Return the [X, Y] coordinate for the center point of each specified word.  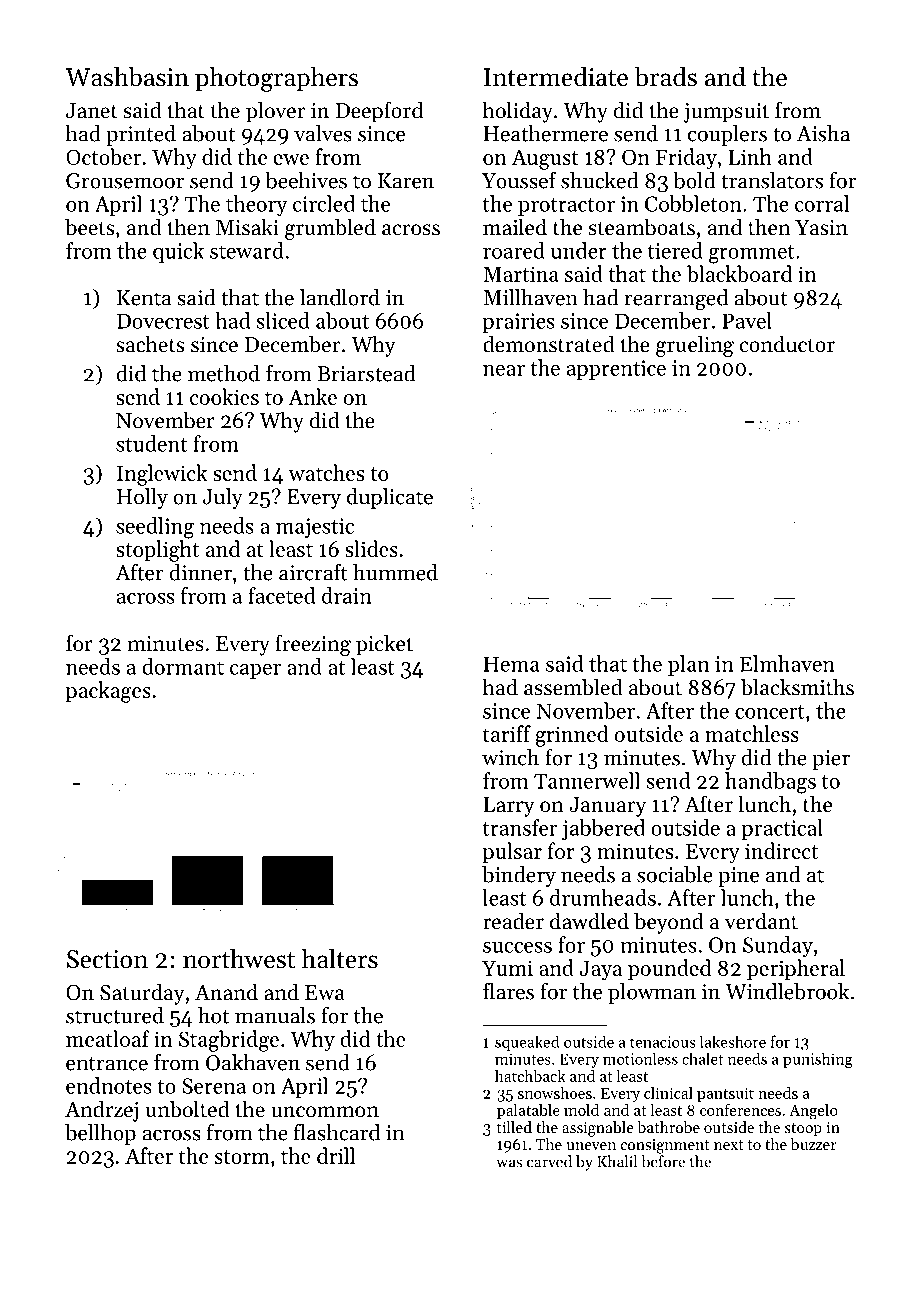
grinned [572, 736]
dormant [183, 666]
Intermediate [556, 77]
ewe [291, 159]
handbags [770, 783]
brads [666, 77]
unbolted [188, 1109]
